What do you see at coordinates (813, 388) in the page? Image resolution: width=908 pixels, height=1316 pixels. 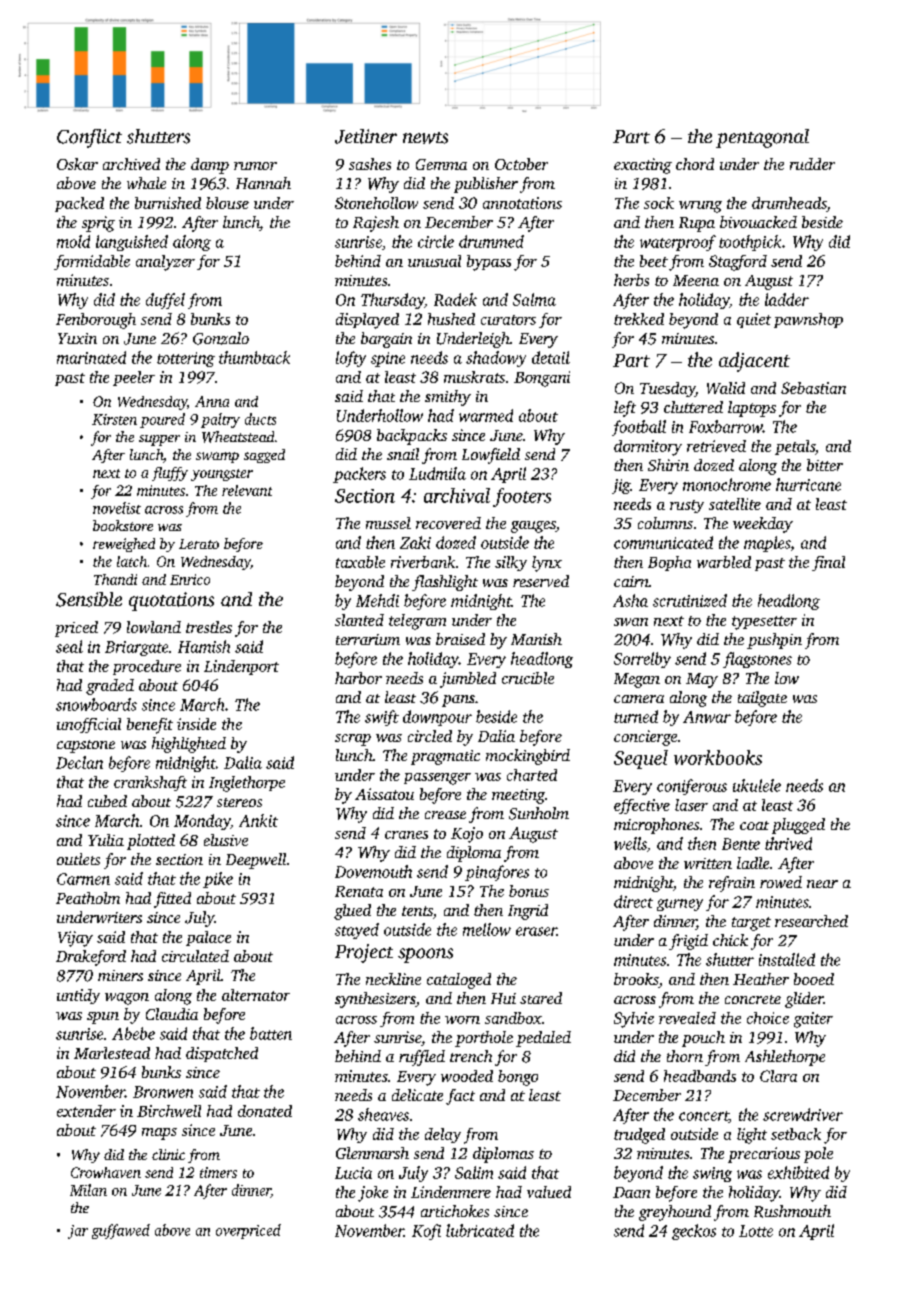 I see `Sebastian` at bounding box center [813, 388].
